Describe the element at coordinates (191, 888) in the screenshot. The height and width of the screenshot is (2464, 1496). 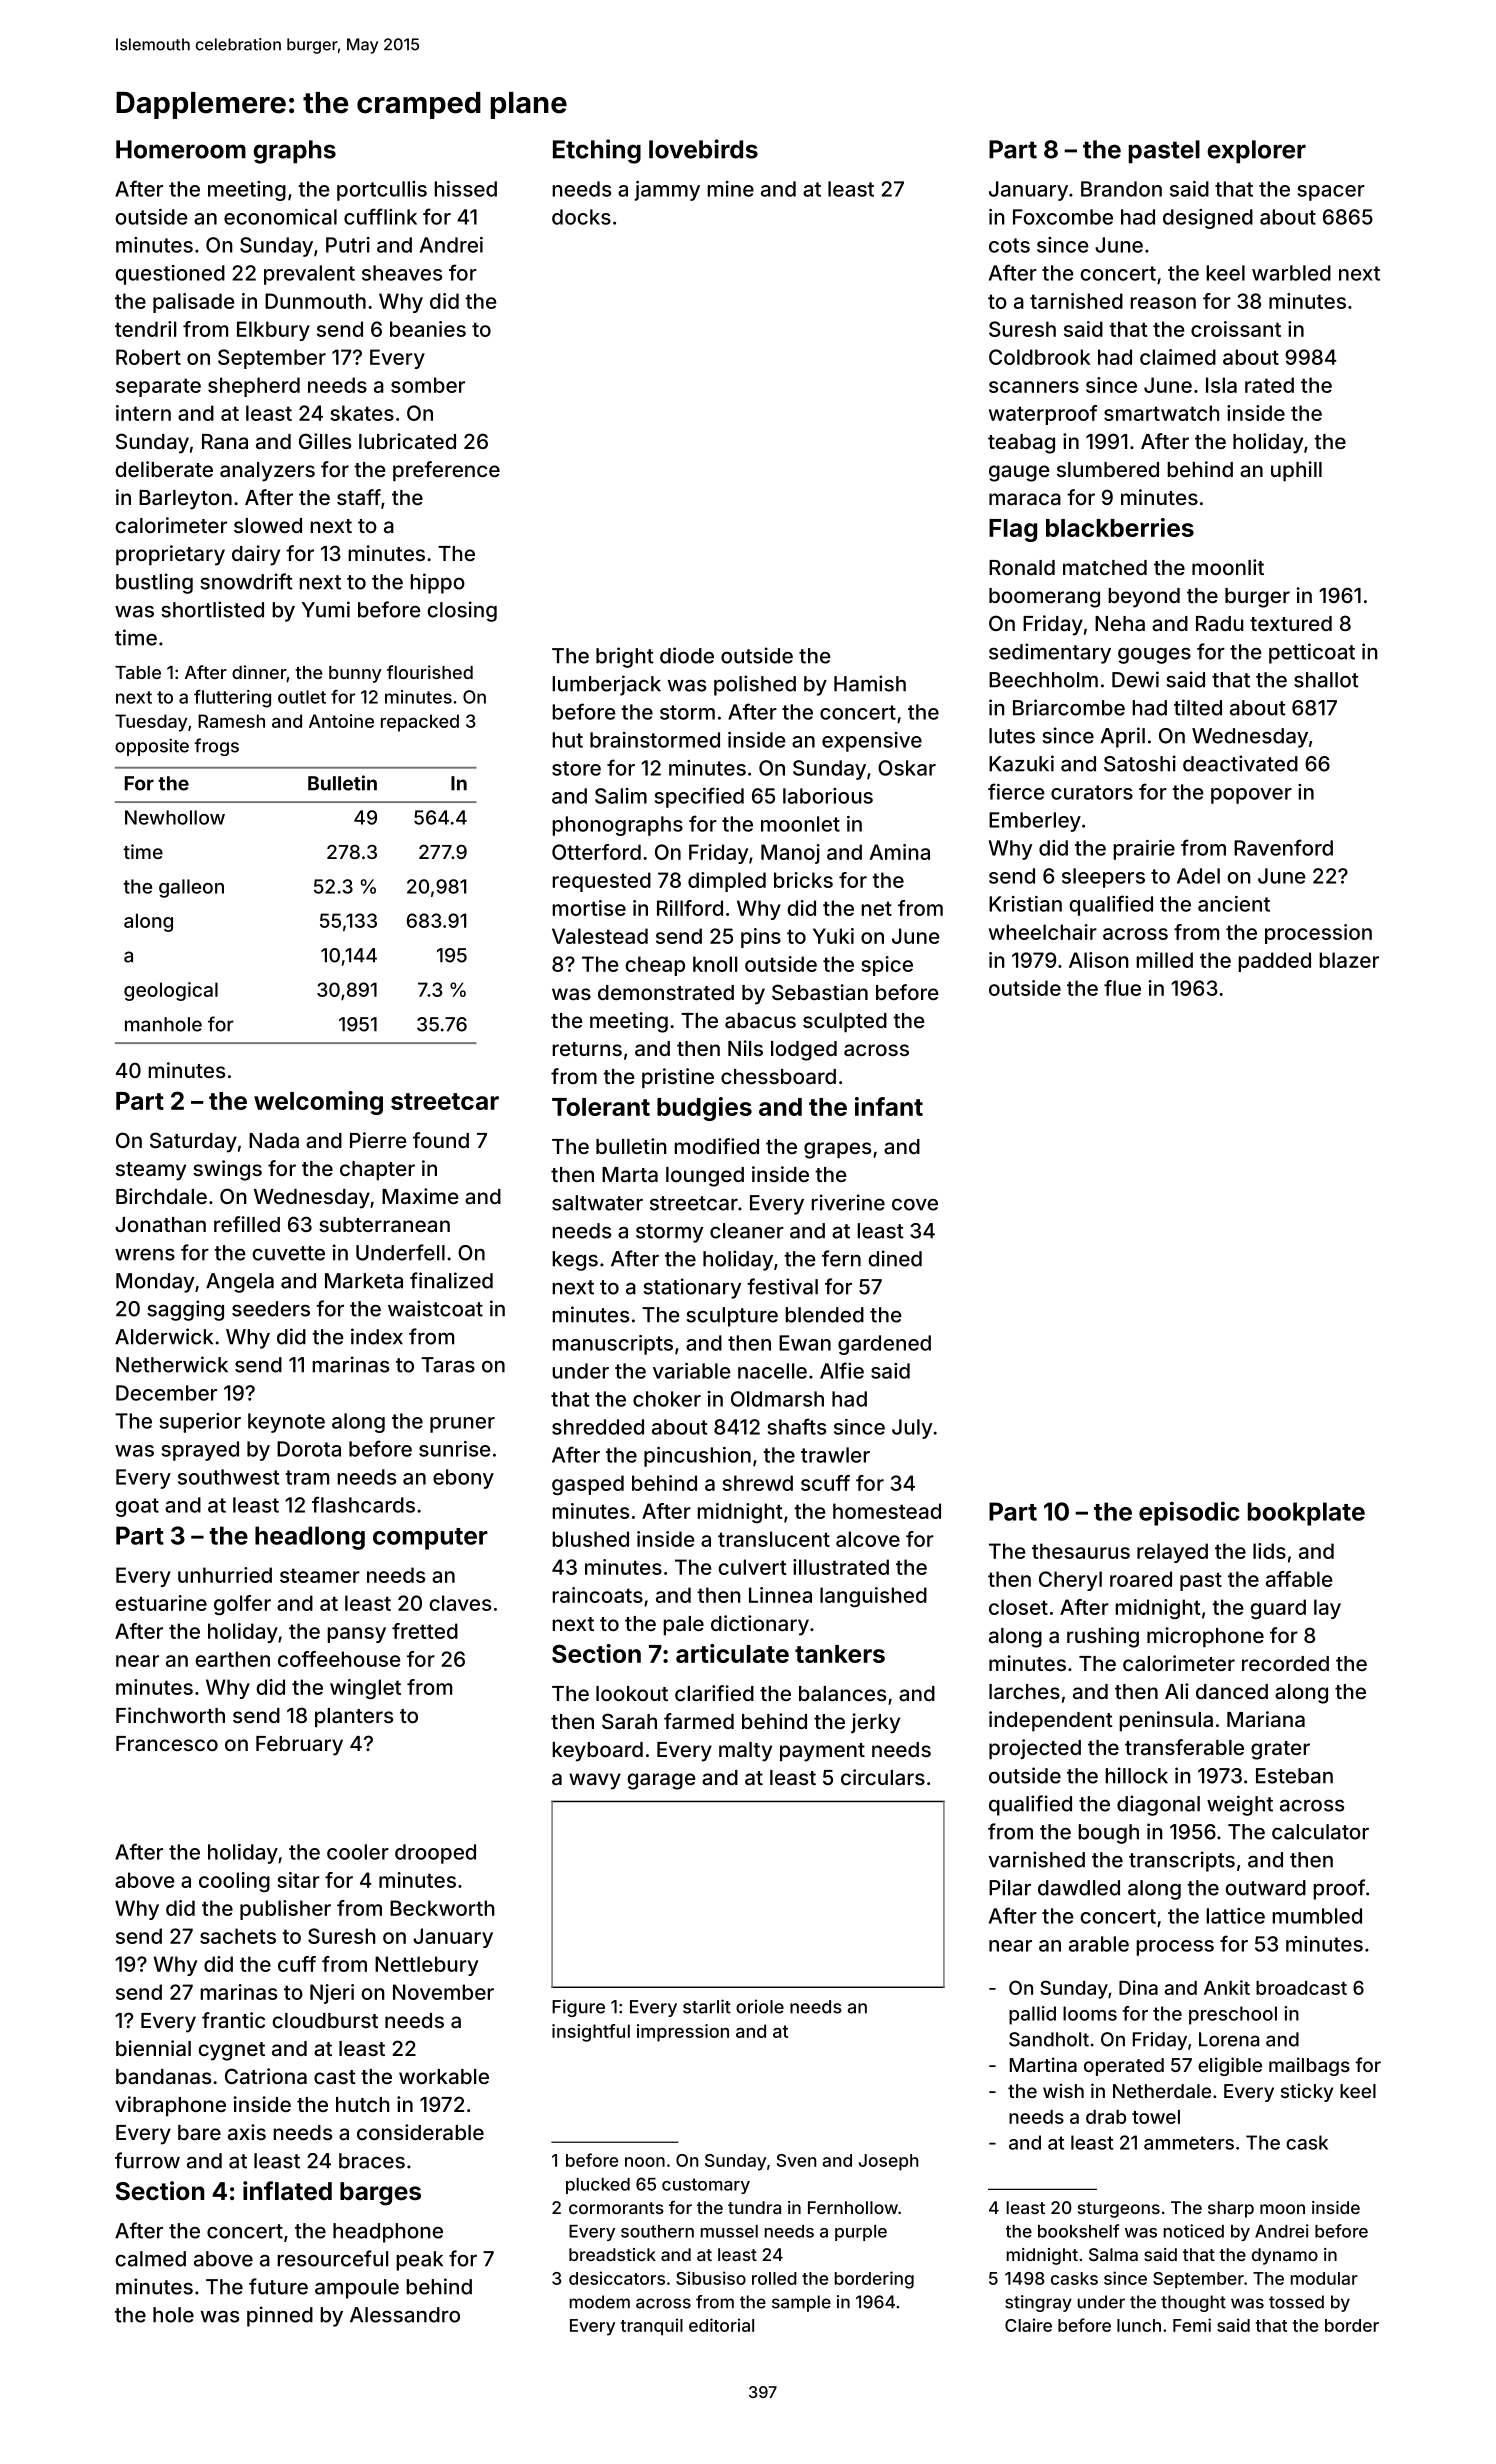
I see `galleon` at that location.
